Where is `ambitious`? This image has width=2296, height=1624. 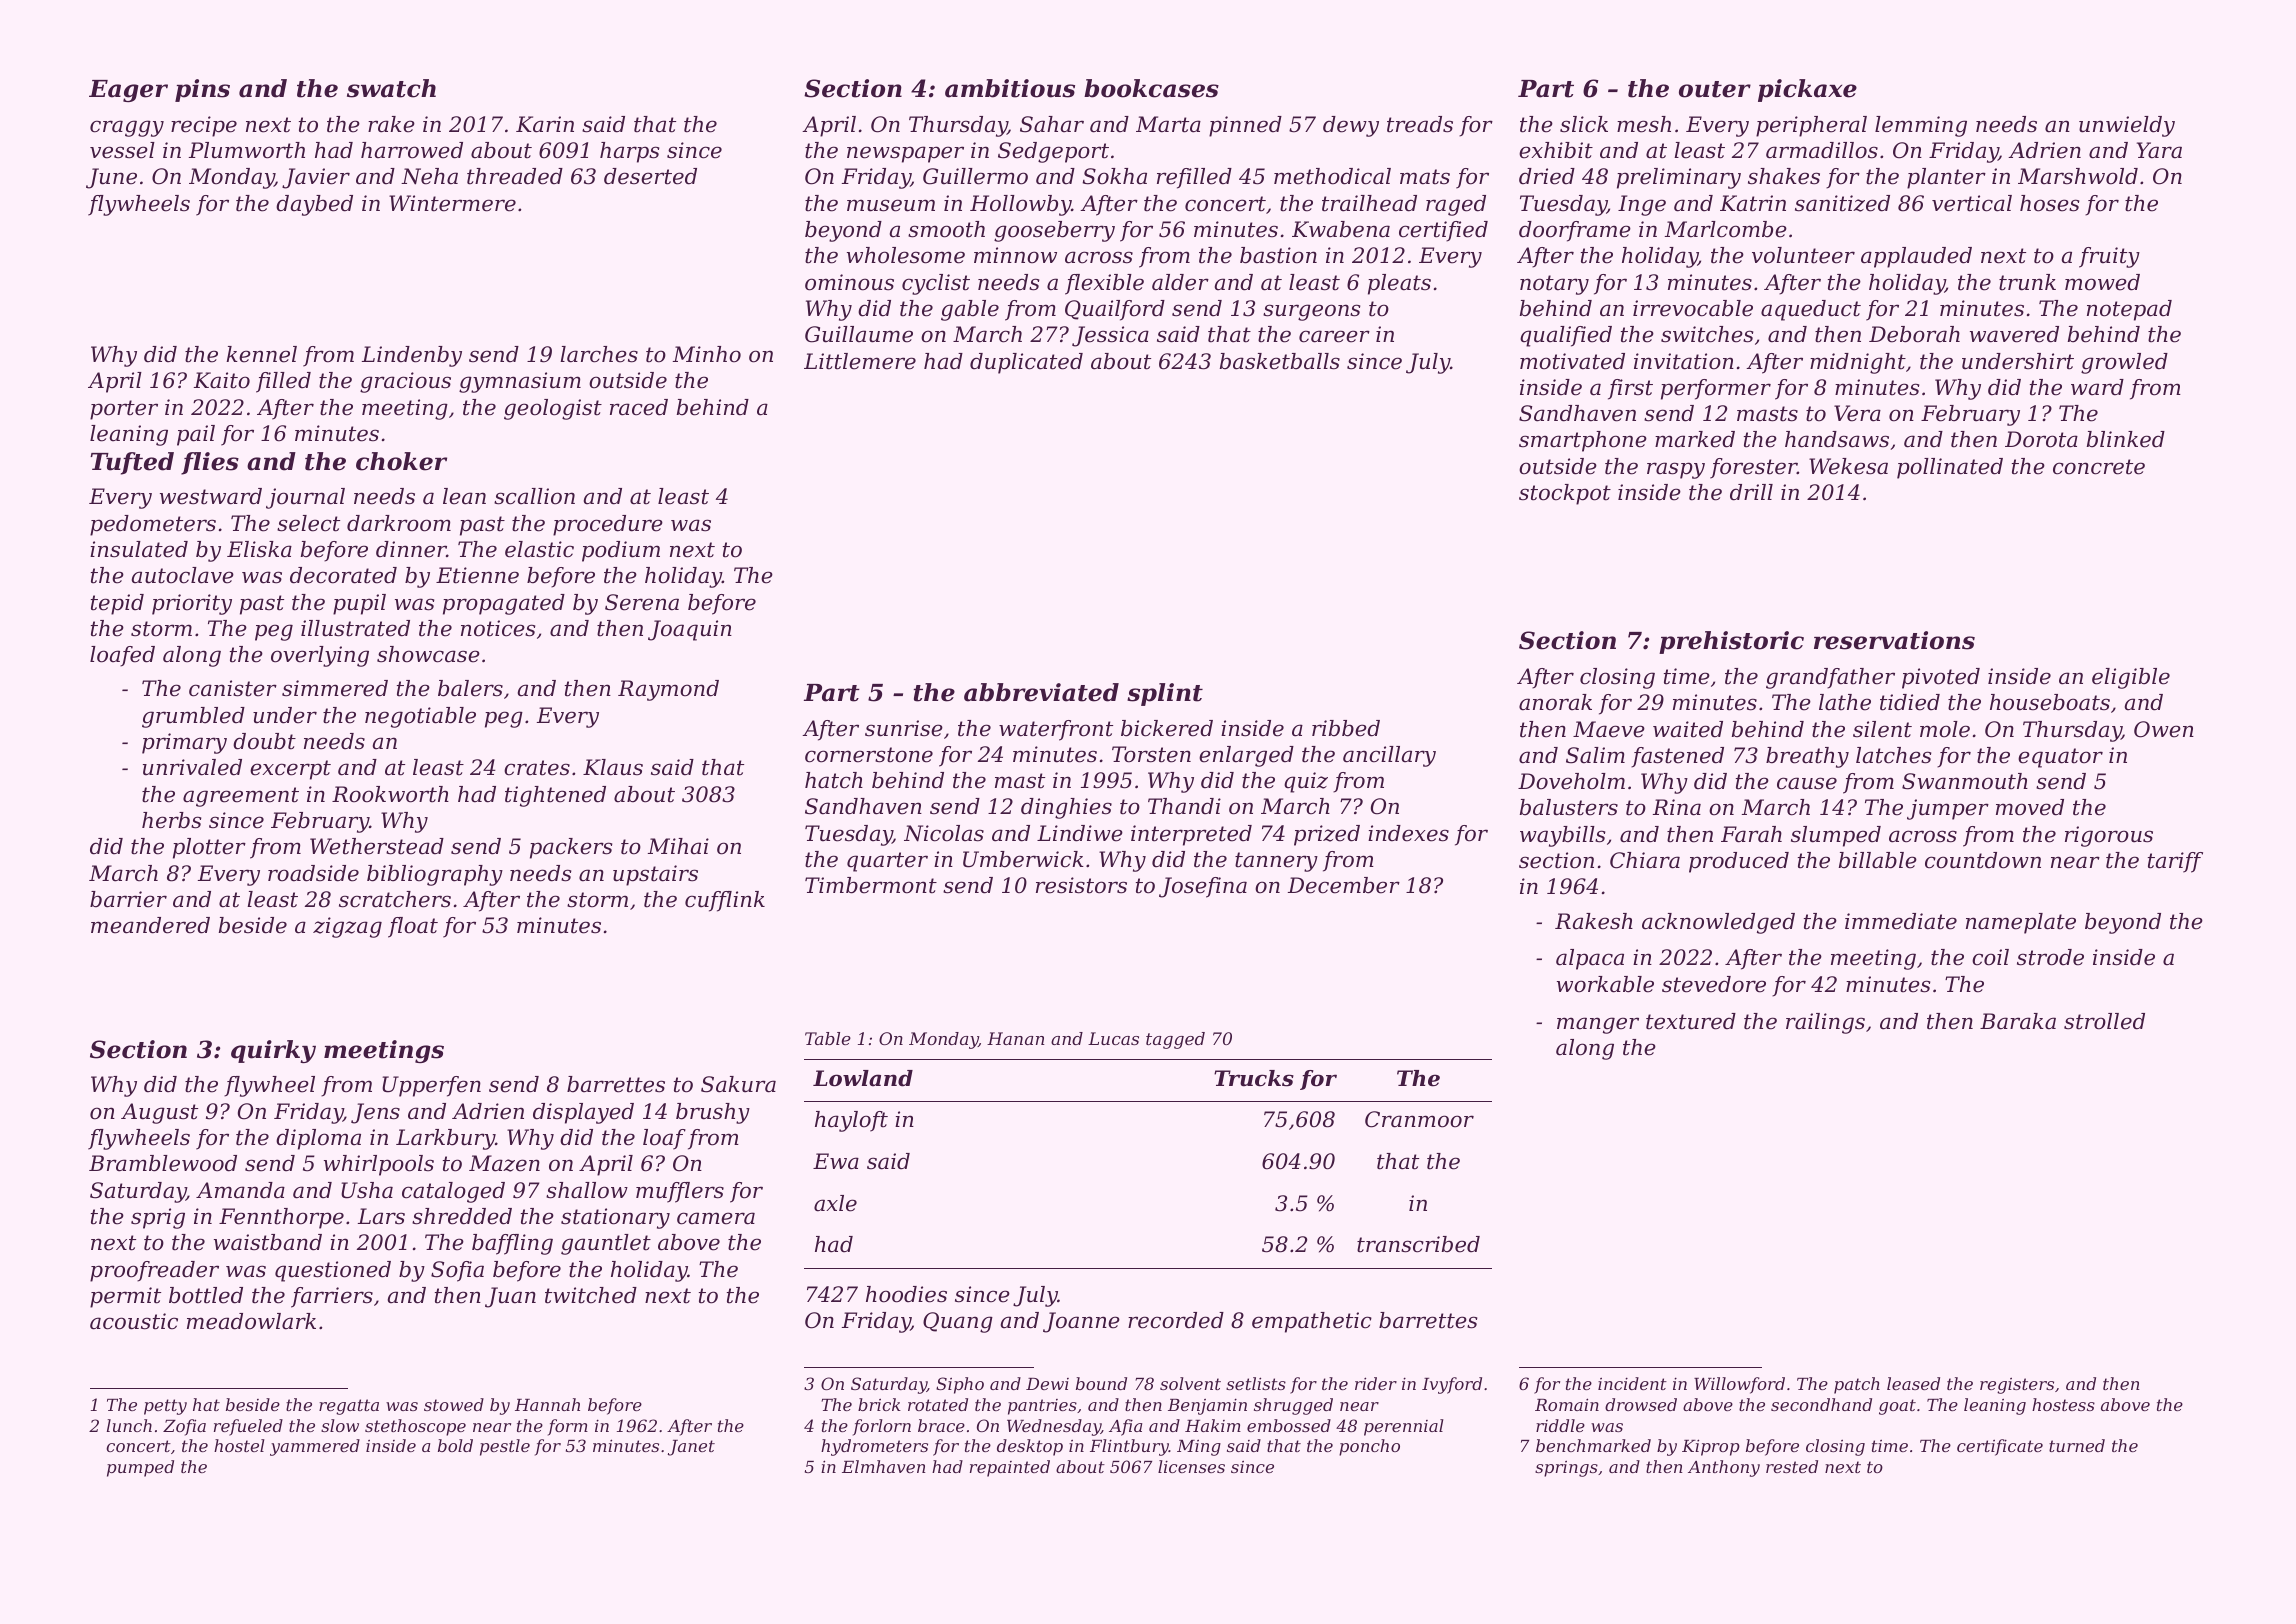
ambitious is located at coordinates (1010, 88).
